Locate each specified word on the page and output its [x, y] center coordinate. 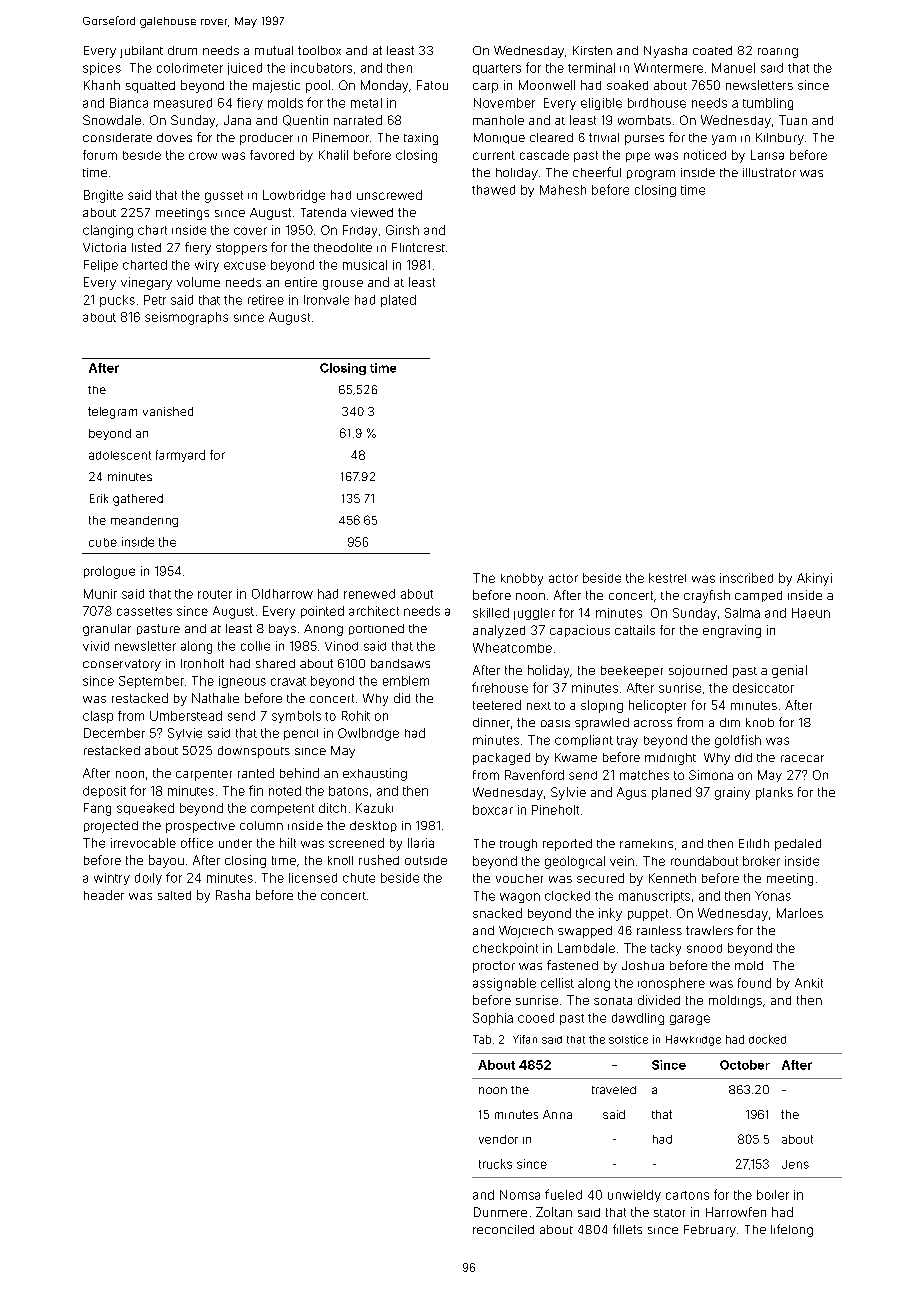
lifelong [792, 1230]
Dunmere [500, 1212]
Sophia [493, 1019]
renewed [369, 594]
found [754, 983]
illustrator [769, 172]
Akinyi [814, 579]
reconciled [503, 1229]
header [104, 895]
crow [203, 156]
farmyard [180, 456]
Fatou [432, 85]
